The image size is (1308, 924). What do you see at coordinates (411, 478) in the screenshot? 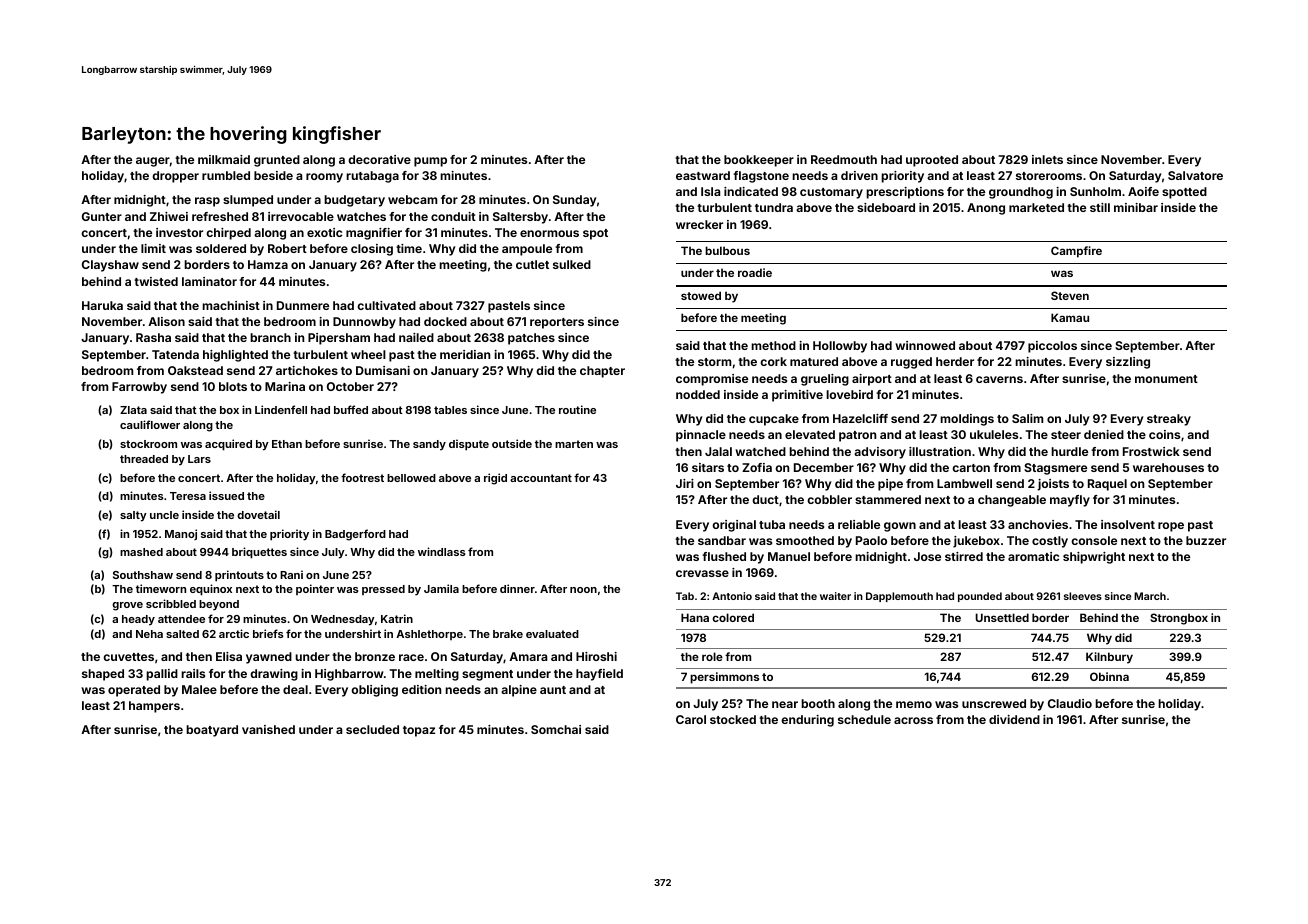
I see `bellowed` at bounding box center [411, 478].
